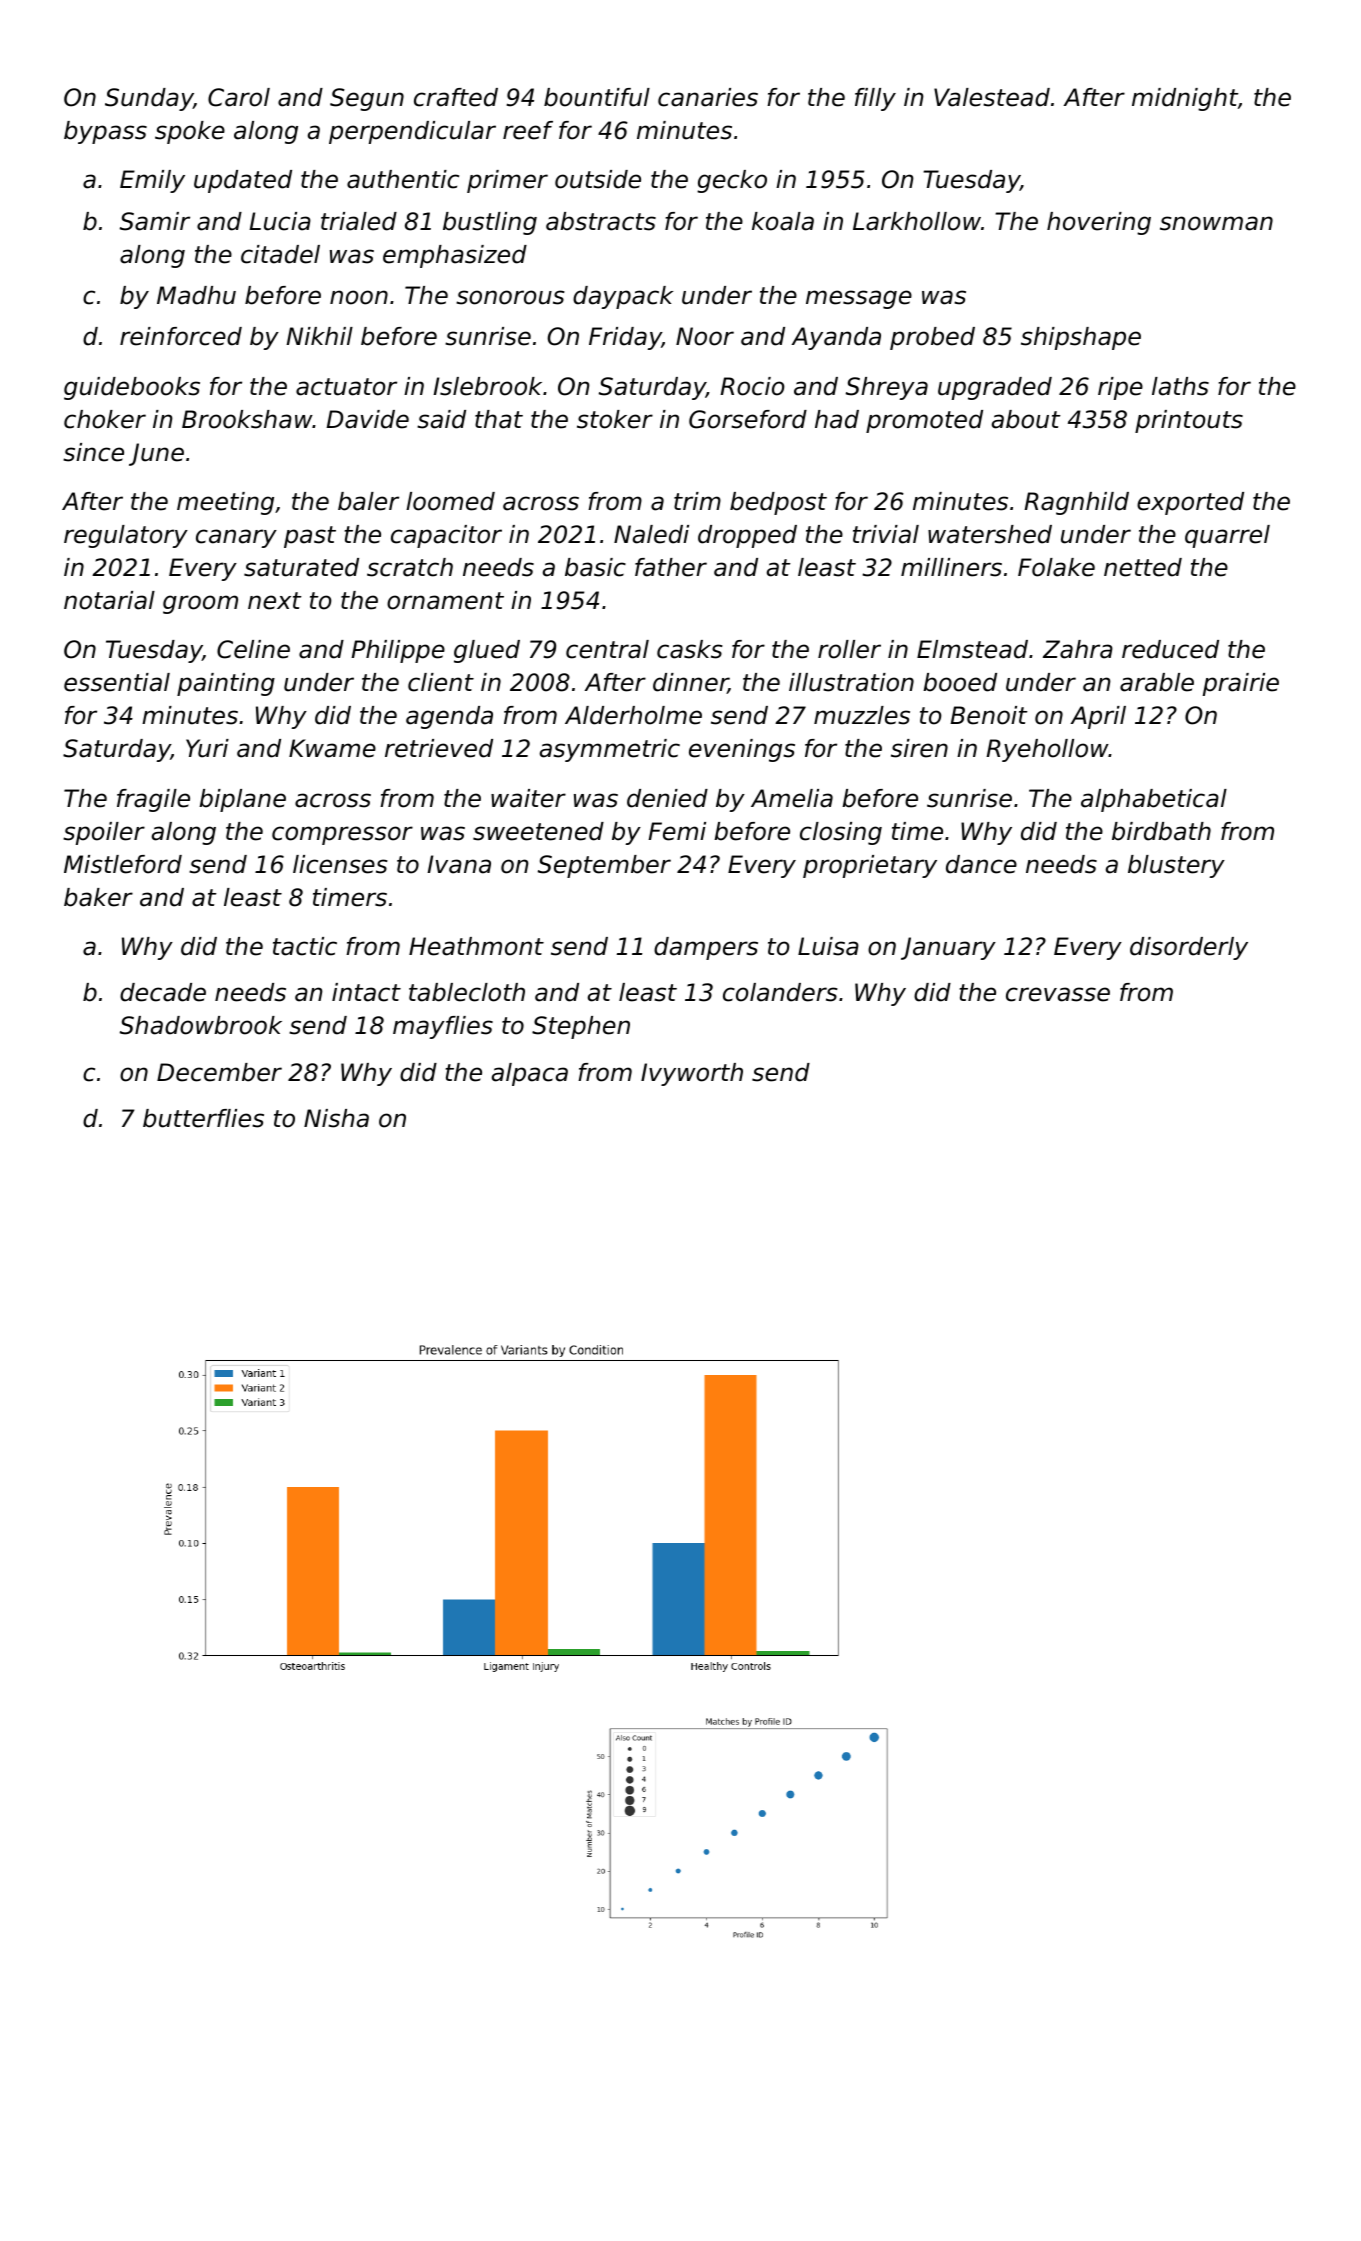 The height and width of the page is (2241, 1361). I want to click on hovering, so click(1099, 223).
